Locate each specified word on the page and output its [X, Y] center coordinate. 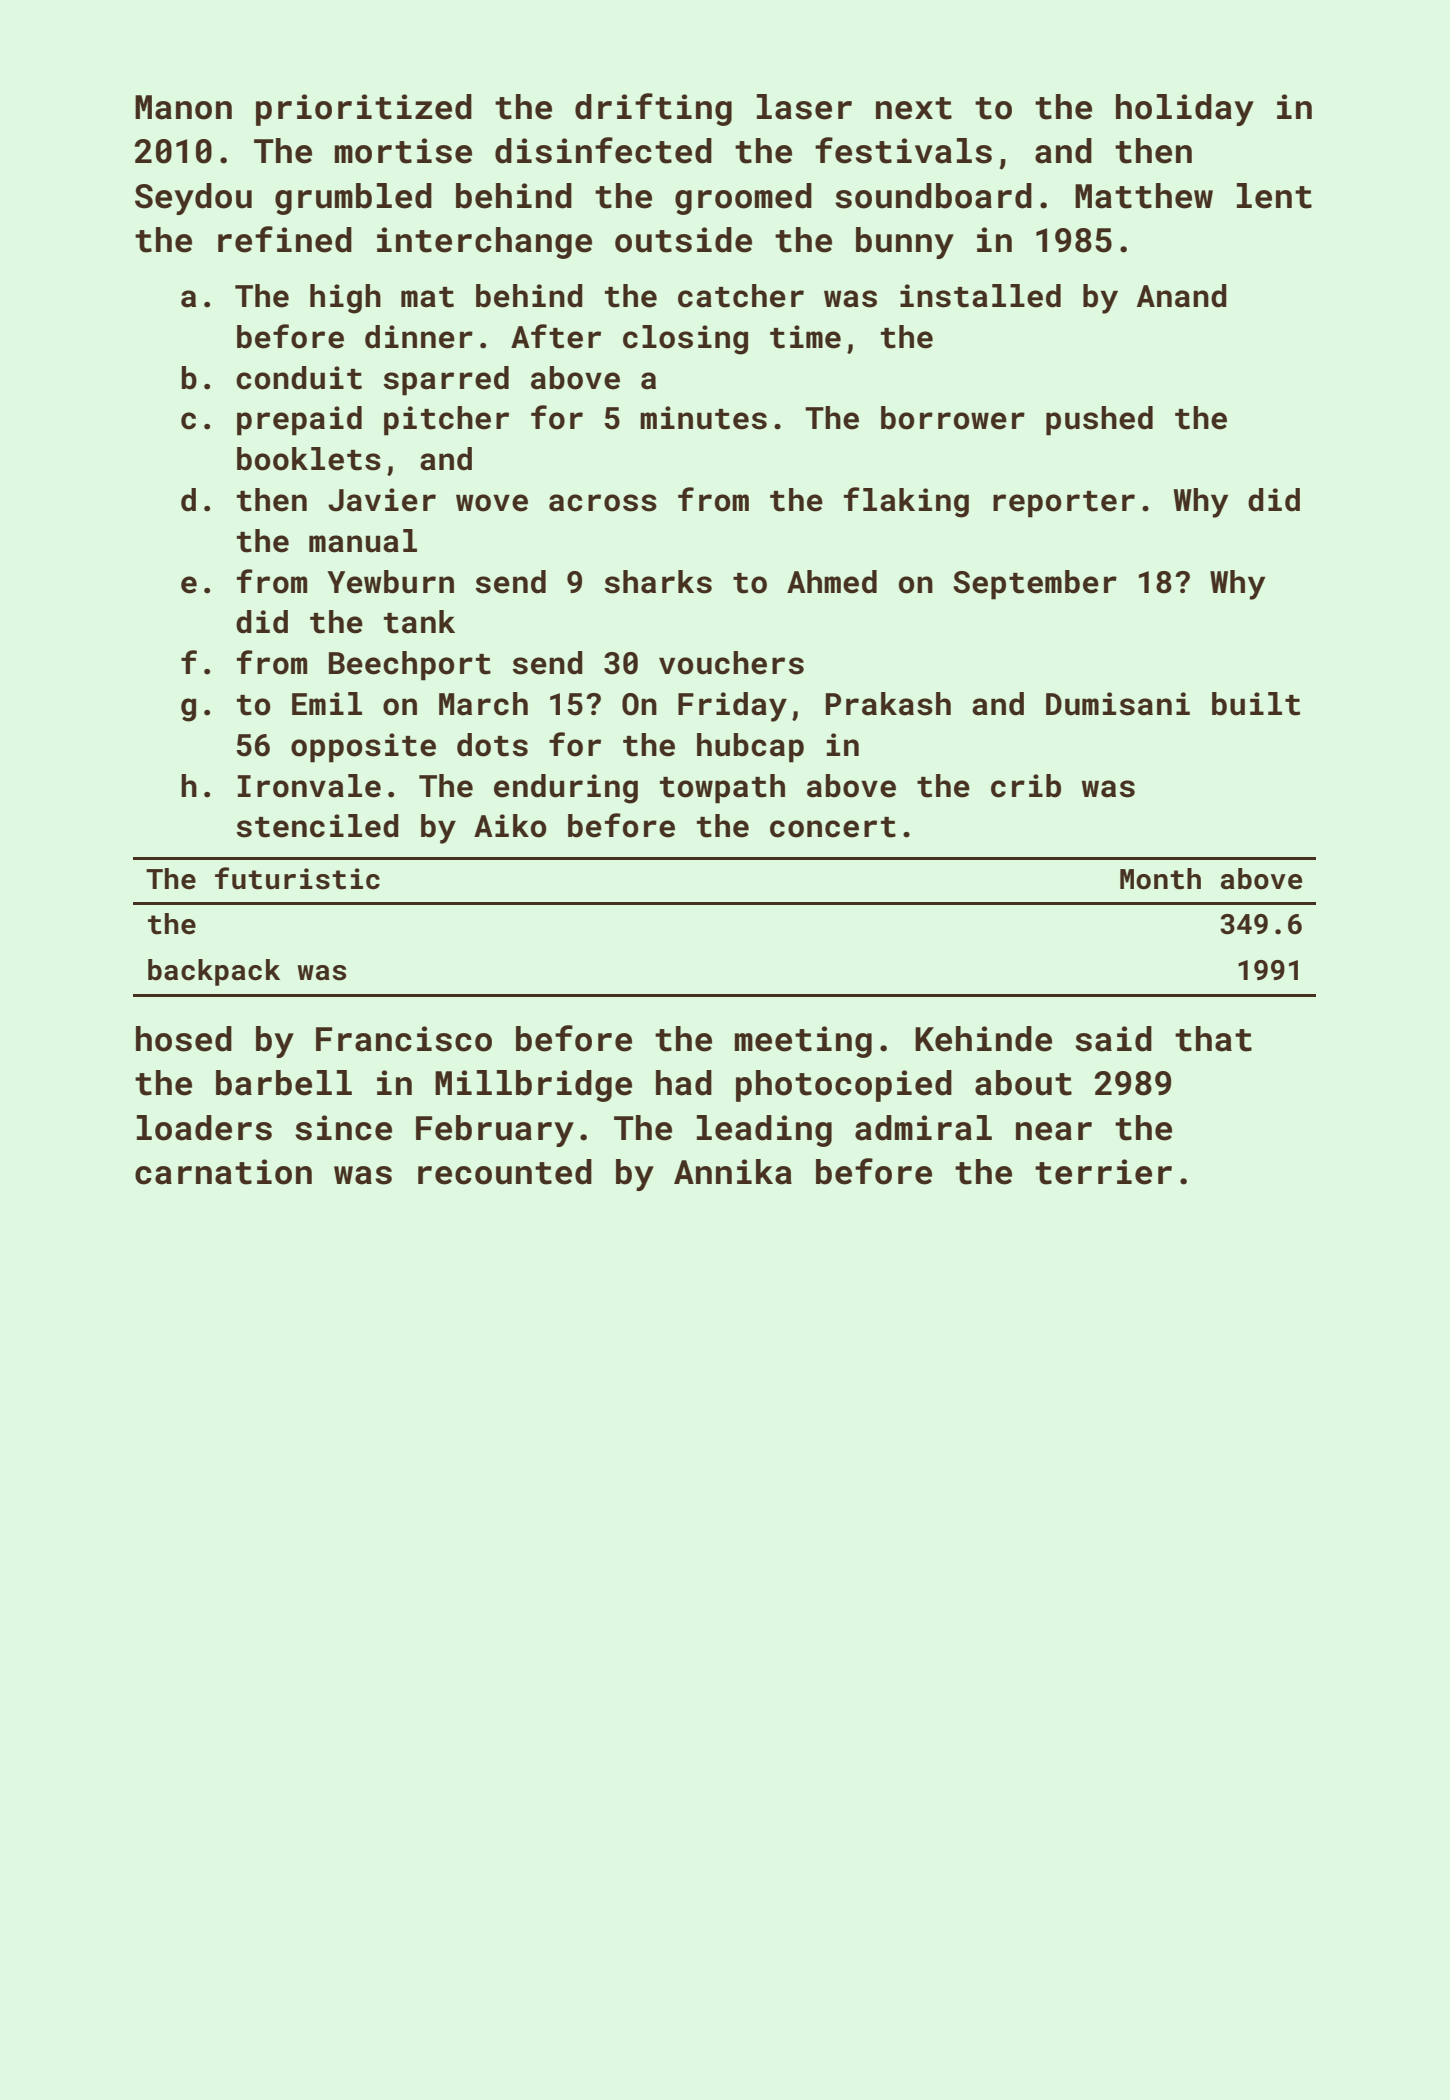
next [914, 108]
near [1054, 1131]
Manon [183, 107]
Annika [733, 1172]
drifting [653, 109]
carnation [223, 1172]
